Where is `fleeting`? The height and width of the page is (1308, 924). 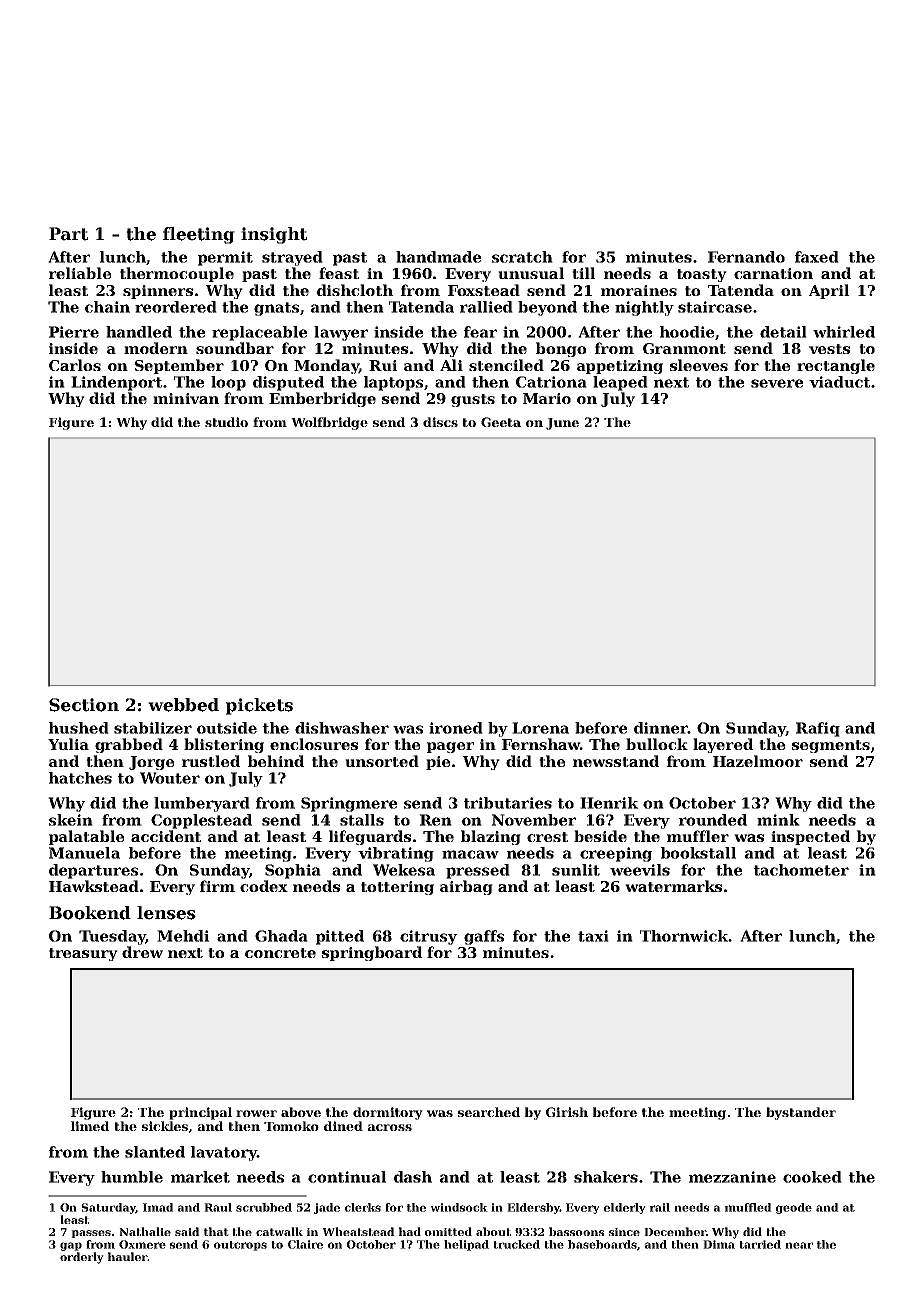
fleeting is located at coordinates (199, 235).
